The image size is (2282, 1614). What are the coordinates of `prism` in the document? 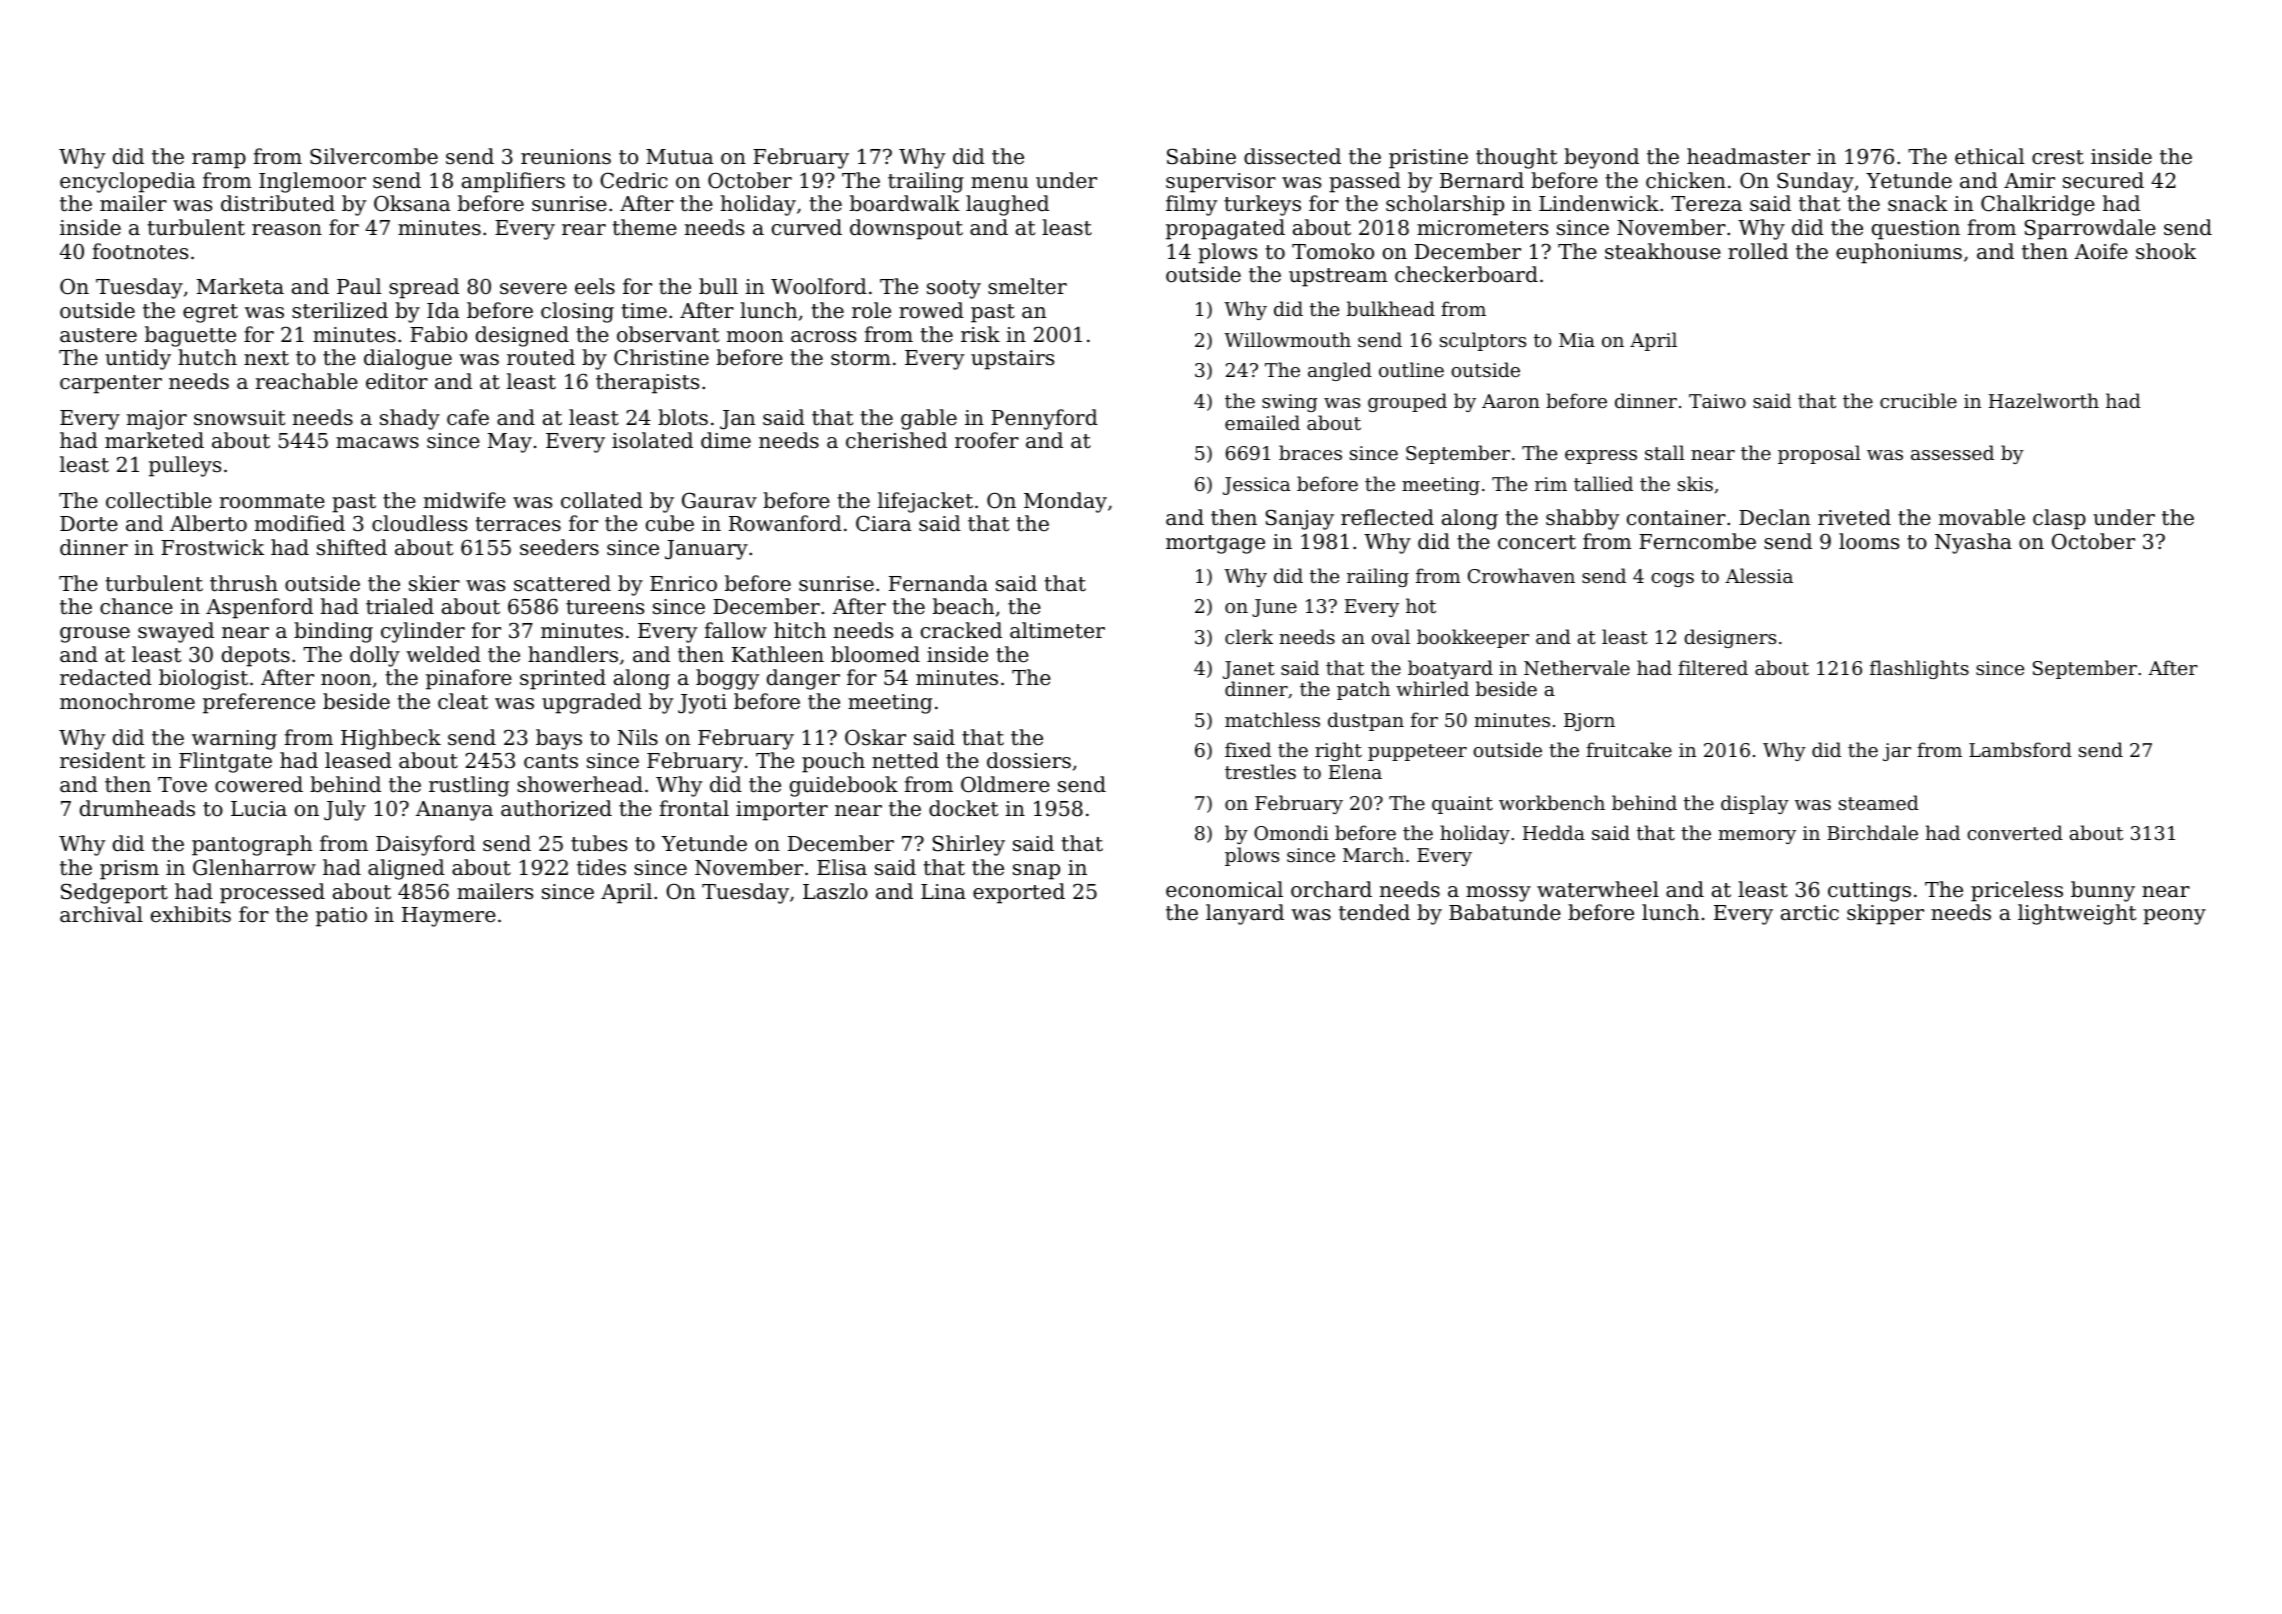 It's located at (129, 870).
